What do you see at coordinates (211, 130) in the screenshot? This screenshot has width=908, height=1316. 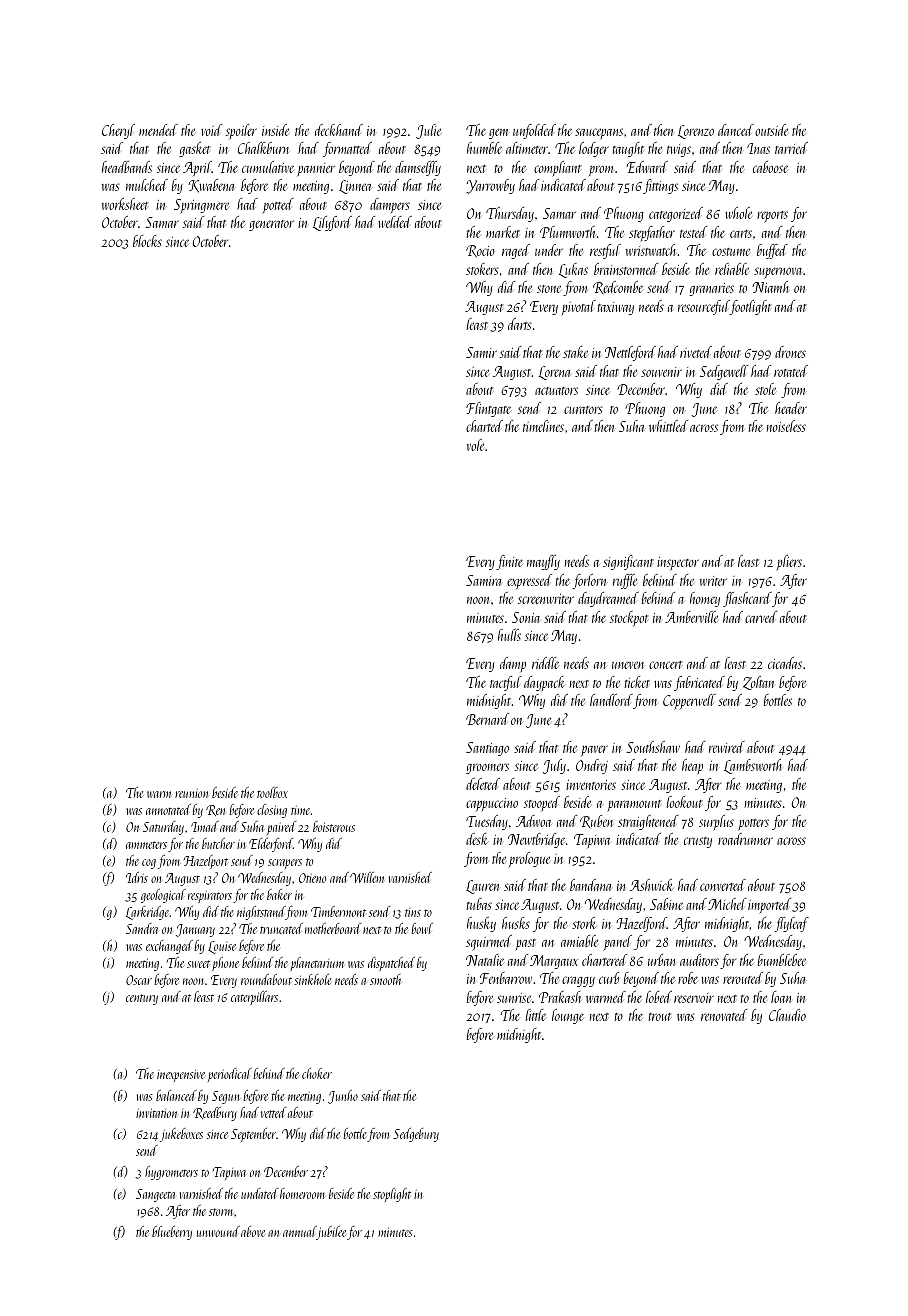 I see `void` at bounding box center [211, 130].
